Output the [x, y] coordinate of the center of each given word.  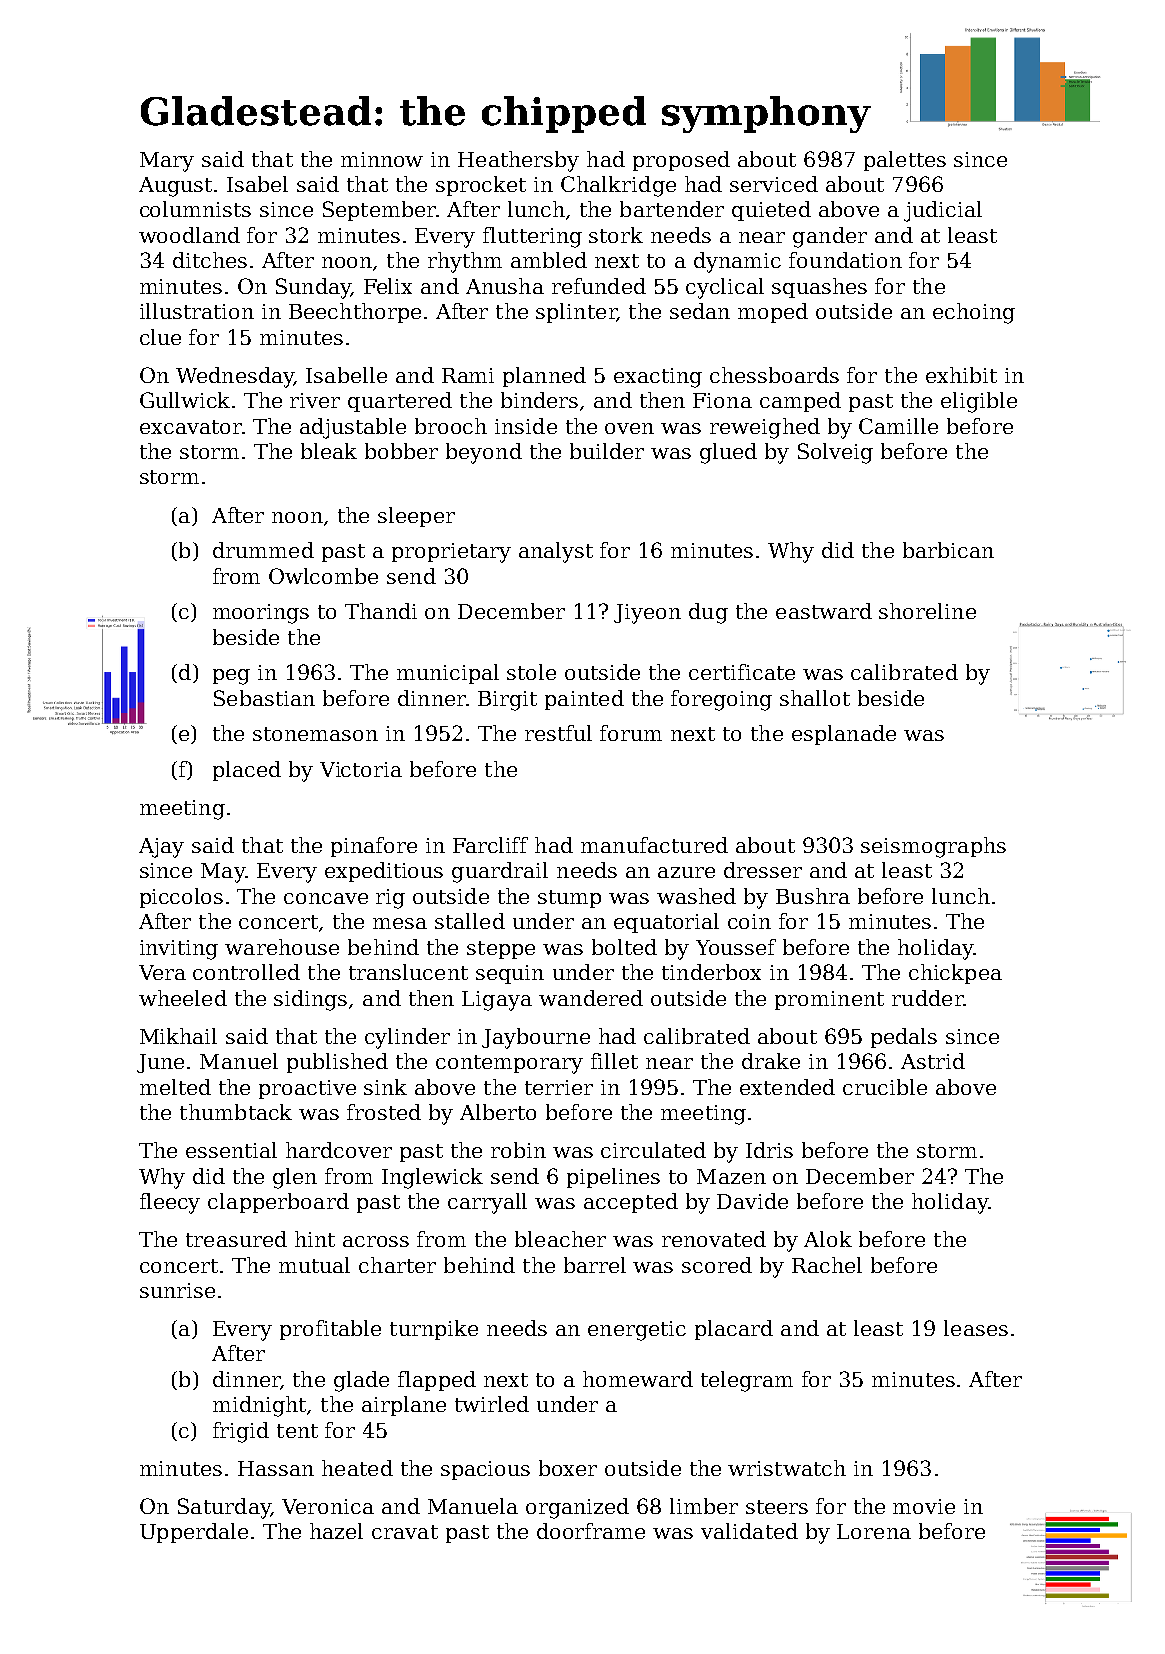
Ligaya [497, 1001]
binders [539, 400]
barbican [948, 550]
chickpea [955, 974]
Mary [167, 162]
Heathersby [518, 161]
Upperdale [194, 1533]
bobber [401, 451]
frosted [384, 1112]
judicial [943, 211]
